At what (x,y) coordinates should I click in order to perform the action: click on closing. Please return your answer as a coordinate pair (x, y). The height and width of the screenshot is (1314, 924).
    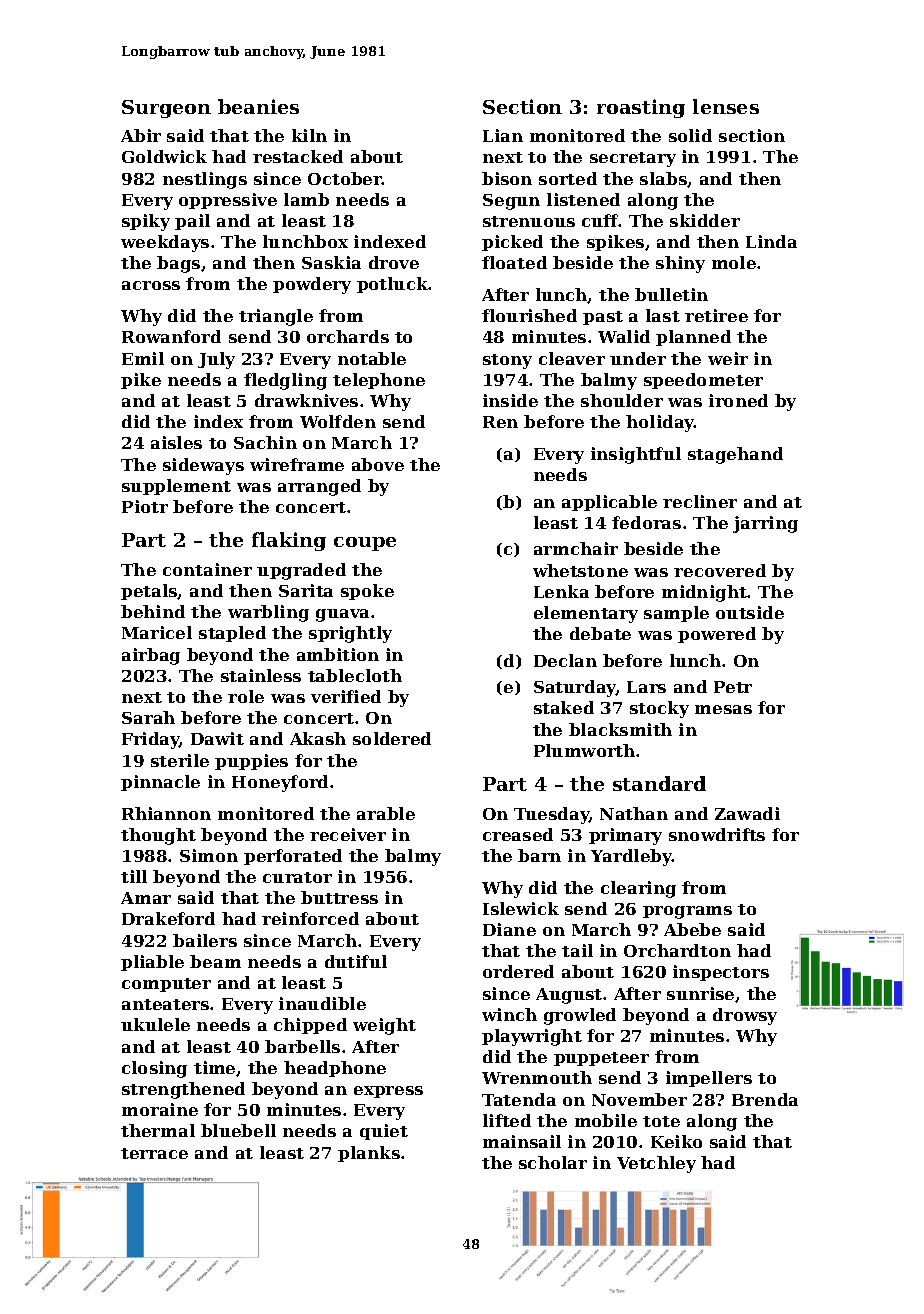
    Looking at the image, I should click on (154, 1069).
